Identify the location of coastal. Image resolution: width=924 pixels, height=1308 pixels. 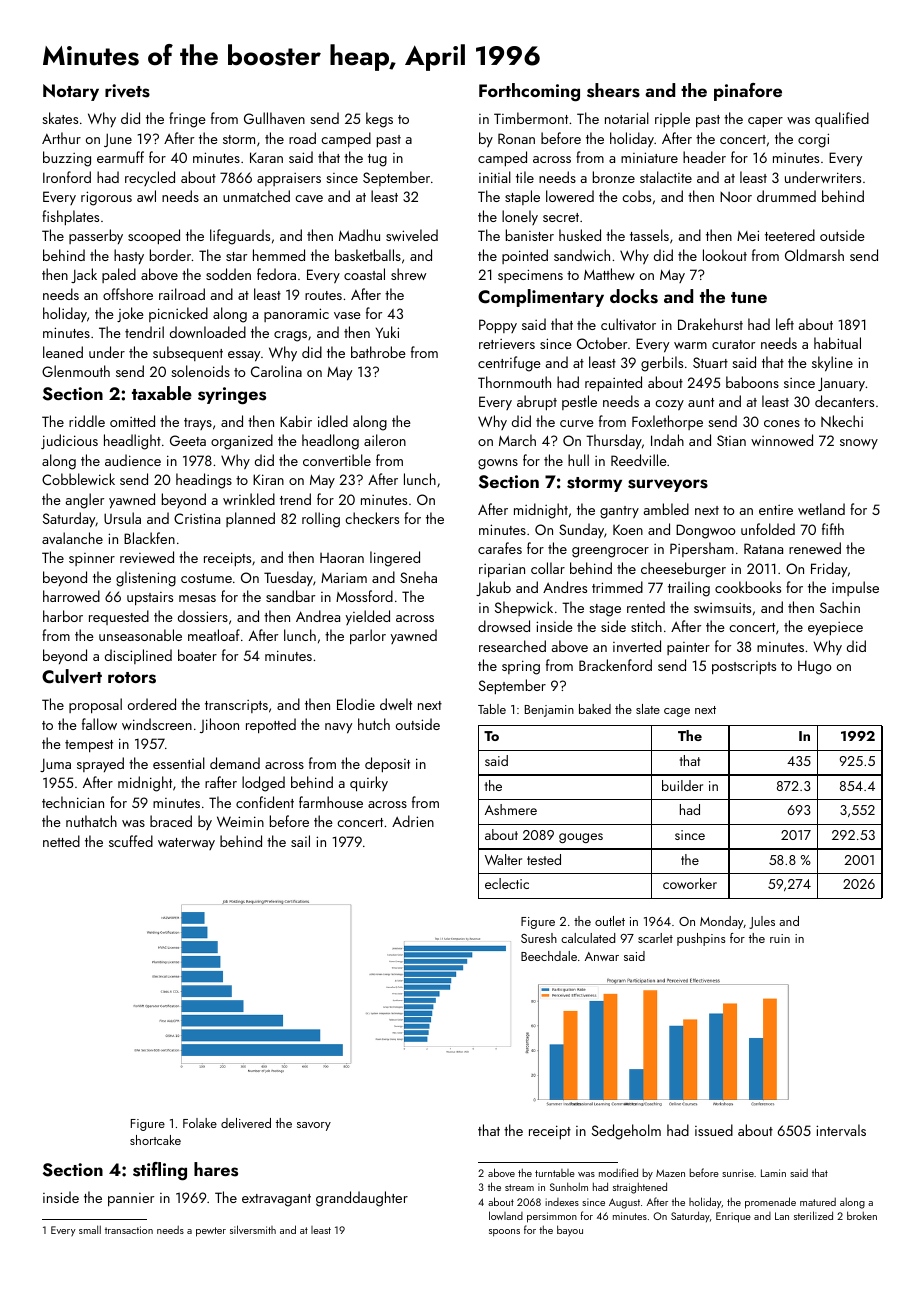
(364, 274).
